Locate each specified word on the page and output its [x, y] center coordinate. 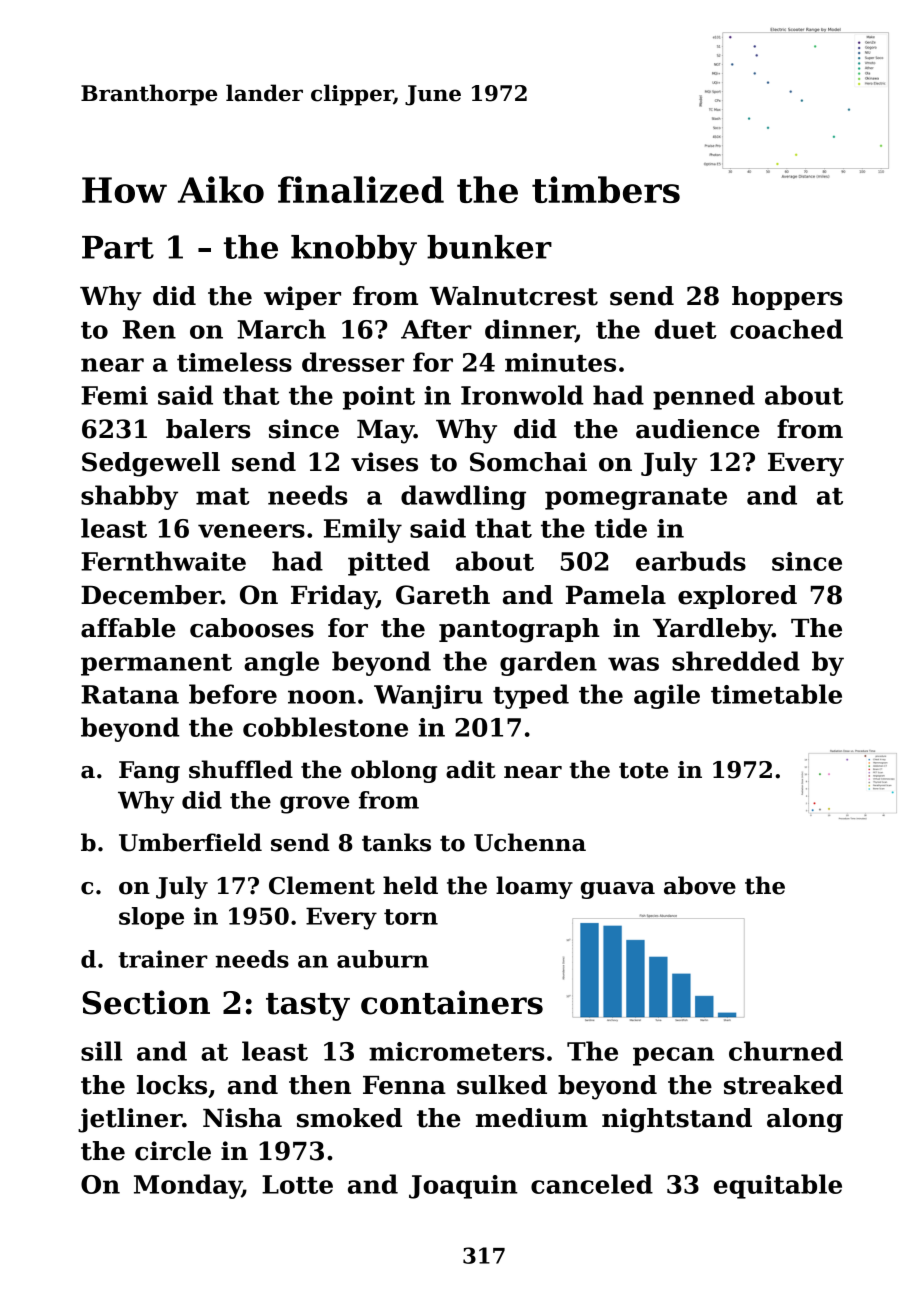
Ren [149, 329]
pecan [673, 1056]
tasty [308, 1007]
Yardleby [712, 630]
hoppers [787, 298]
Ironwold [522, 395]
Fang [149, 772]
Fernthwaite [163, 561]
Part [118, 247]
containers [452, 1002]
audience [698, 429]
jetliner [130, 1120]
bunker [489, 247]
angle [281, 663]
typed [531, 696]
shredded [736, 661]
